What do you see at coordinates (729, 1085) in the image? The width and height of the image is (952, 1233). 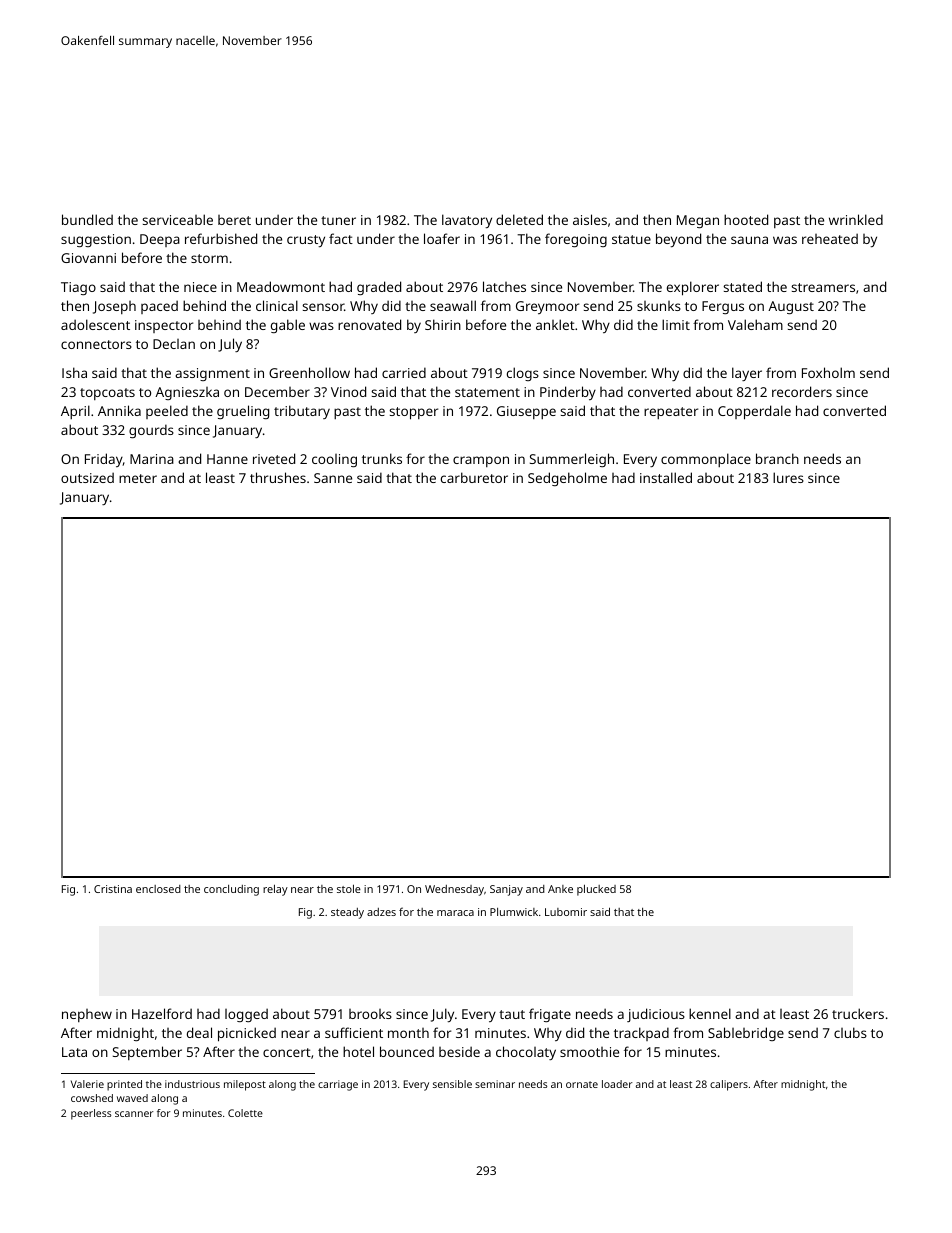 I see `calipers` at bounding box center [729, 1085].
